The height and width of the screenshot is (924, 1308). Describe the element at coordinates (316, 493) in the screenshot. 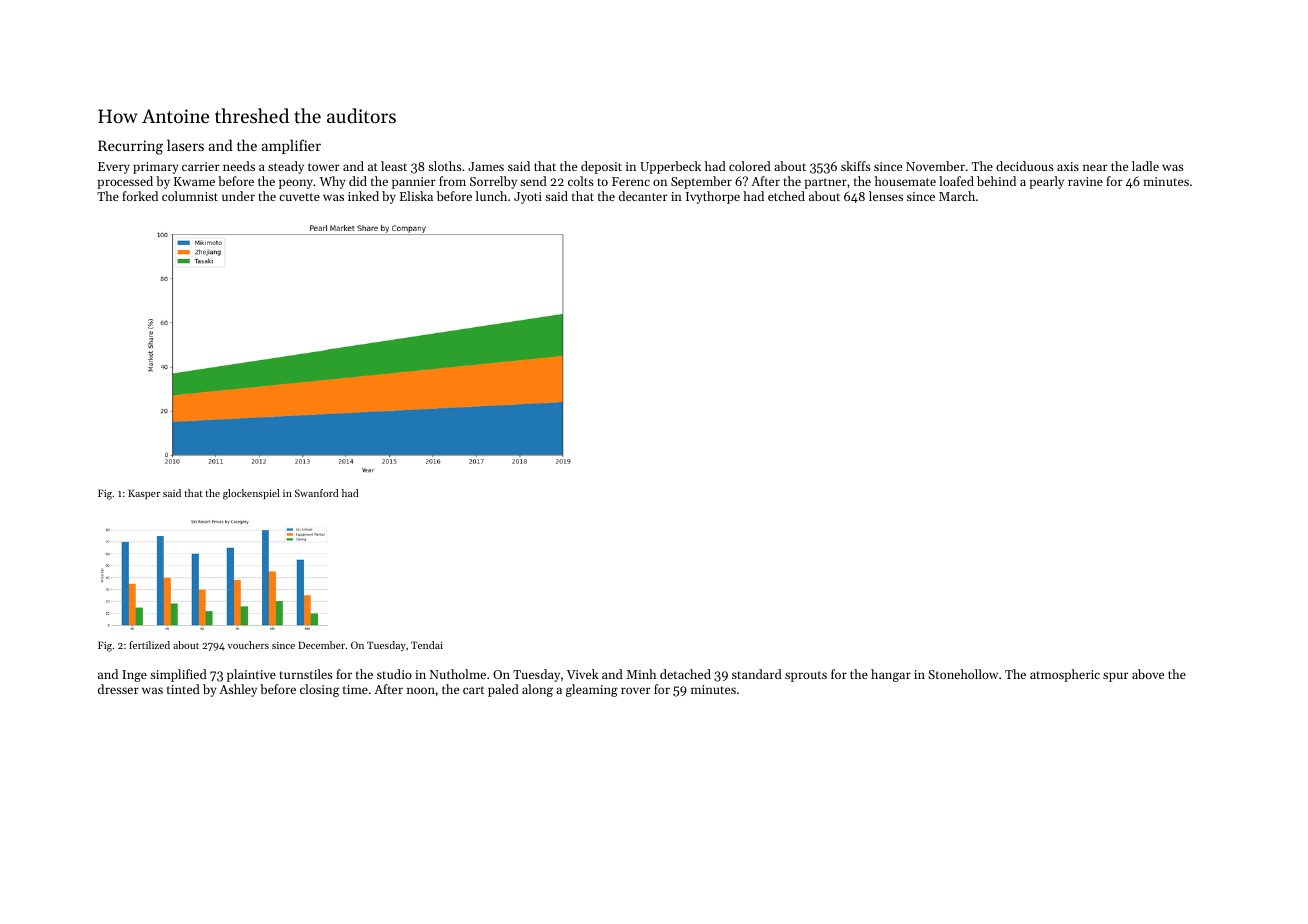

I see `Swanford` at that location.
